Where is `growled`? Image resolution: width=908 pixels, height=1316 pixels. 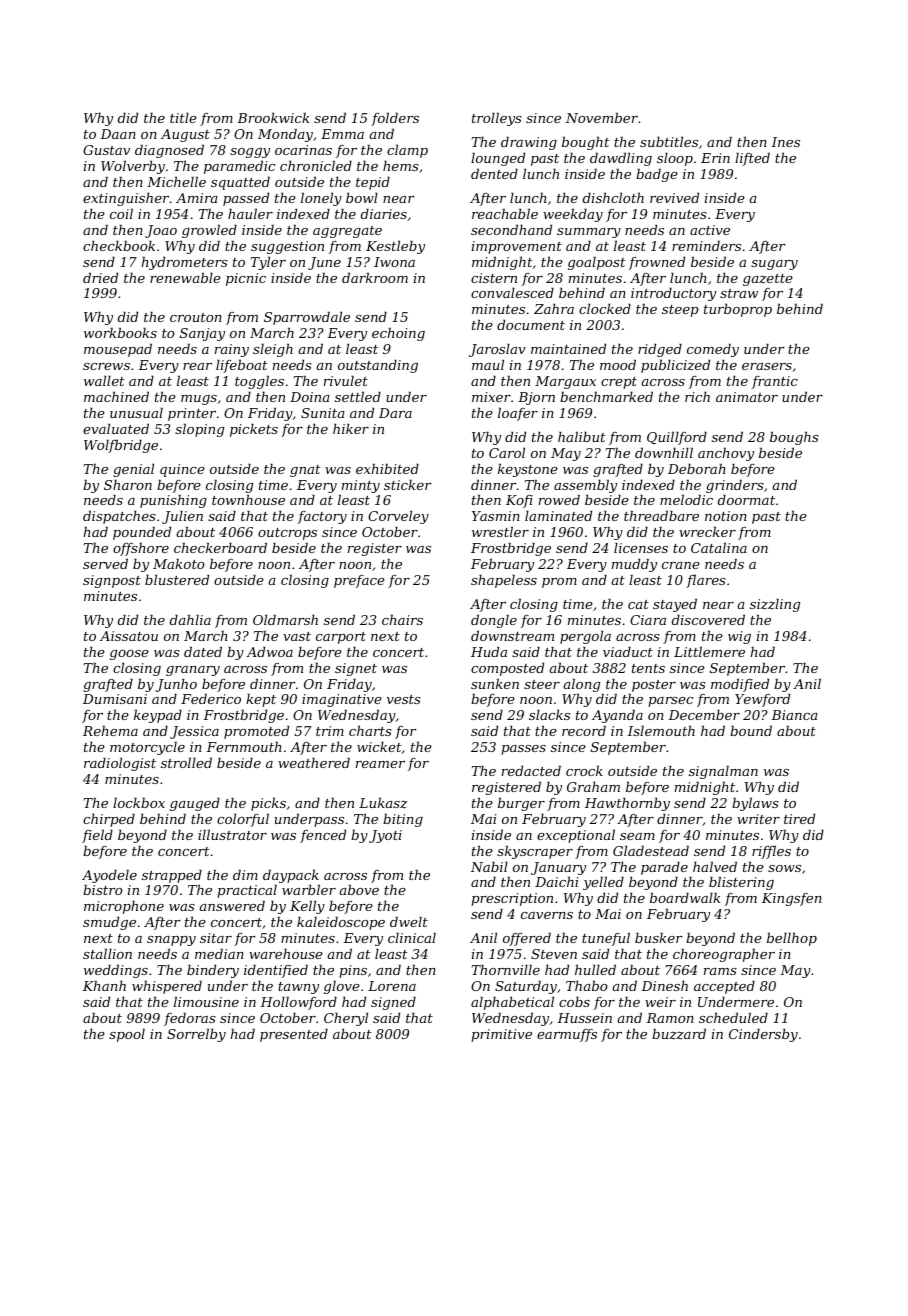 growled is located at coordinates (209, 231).
